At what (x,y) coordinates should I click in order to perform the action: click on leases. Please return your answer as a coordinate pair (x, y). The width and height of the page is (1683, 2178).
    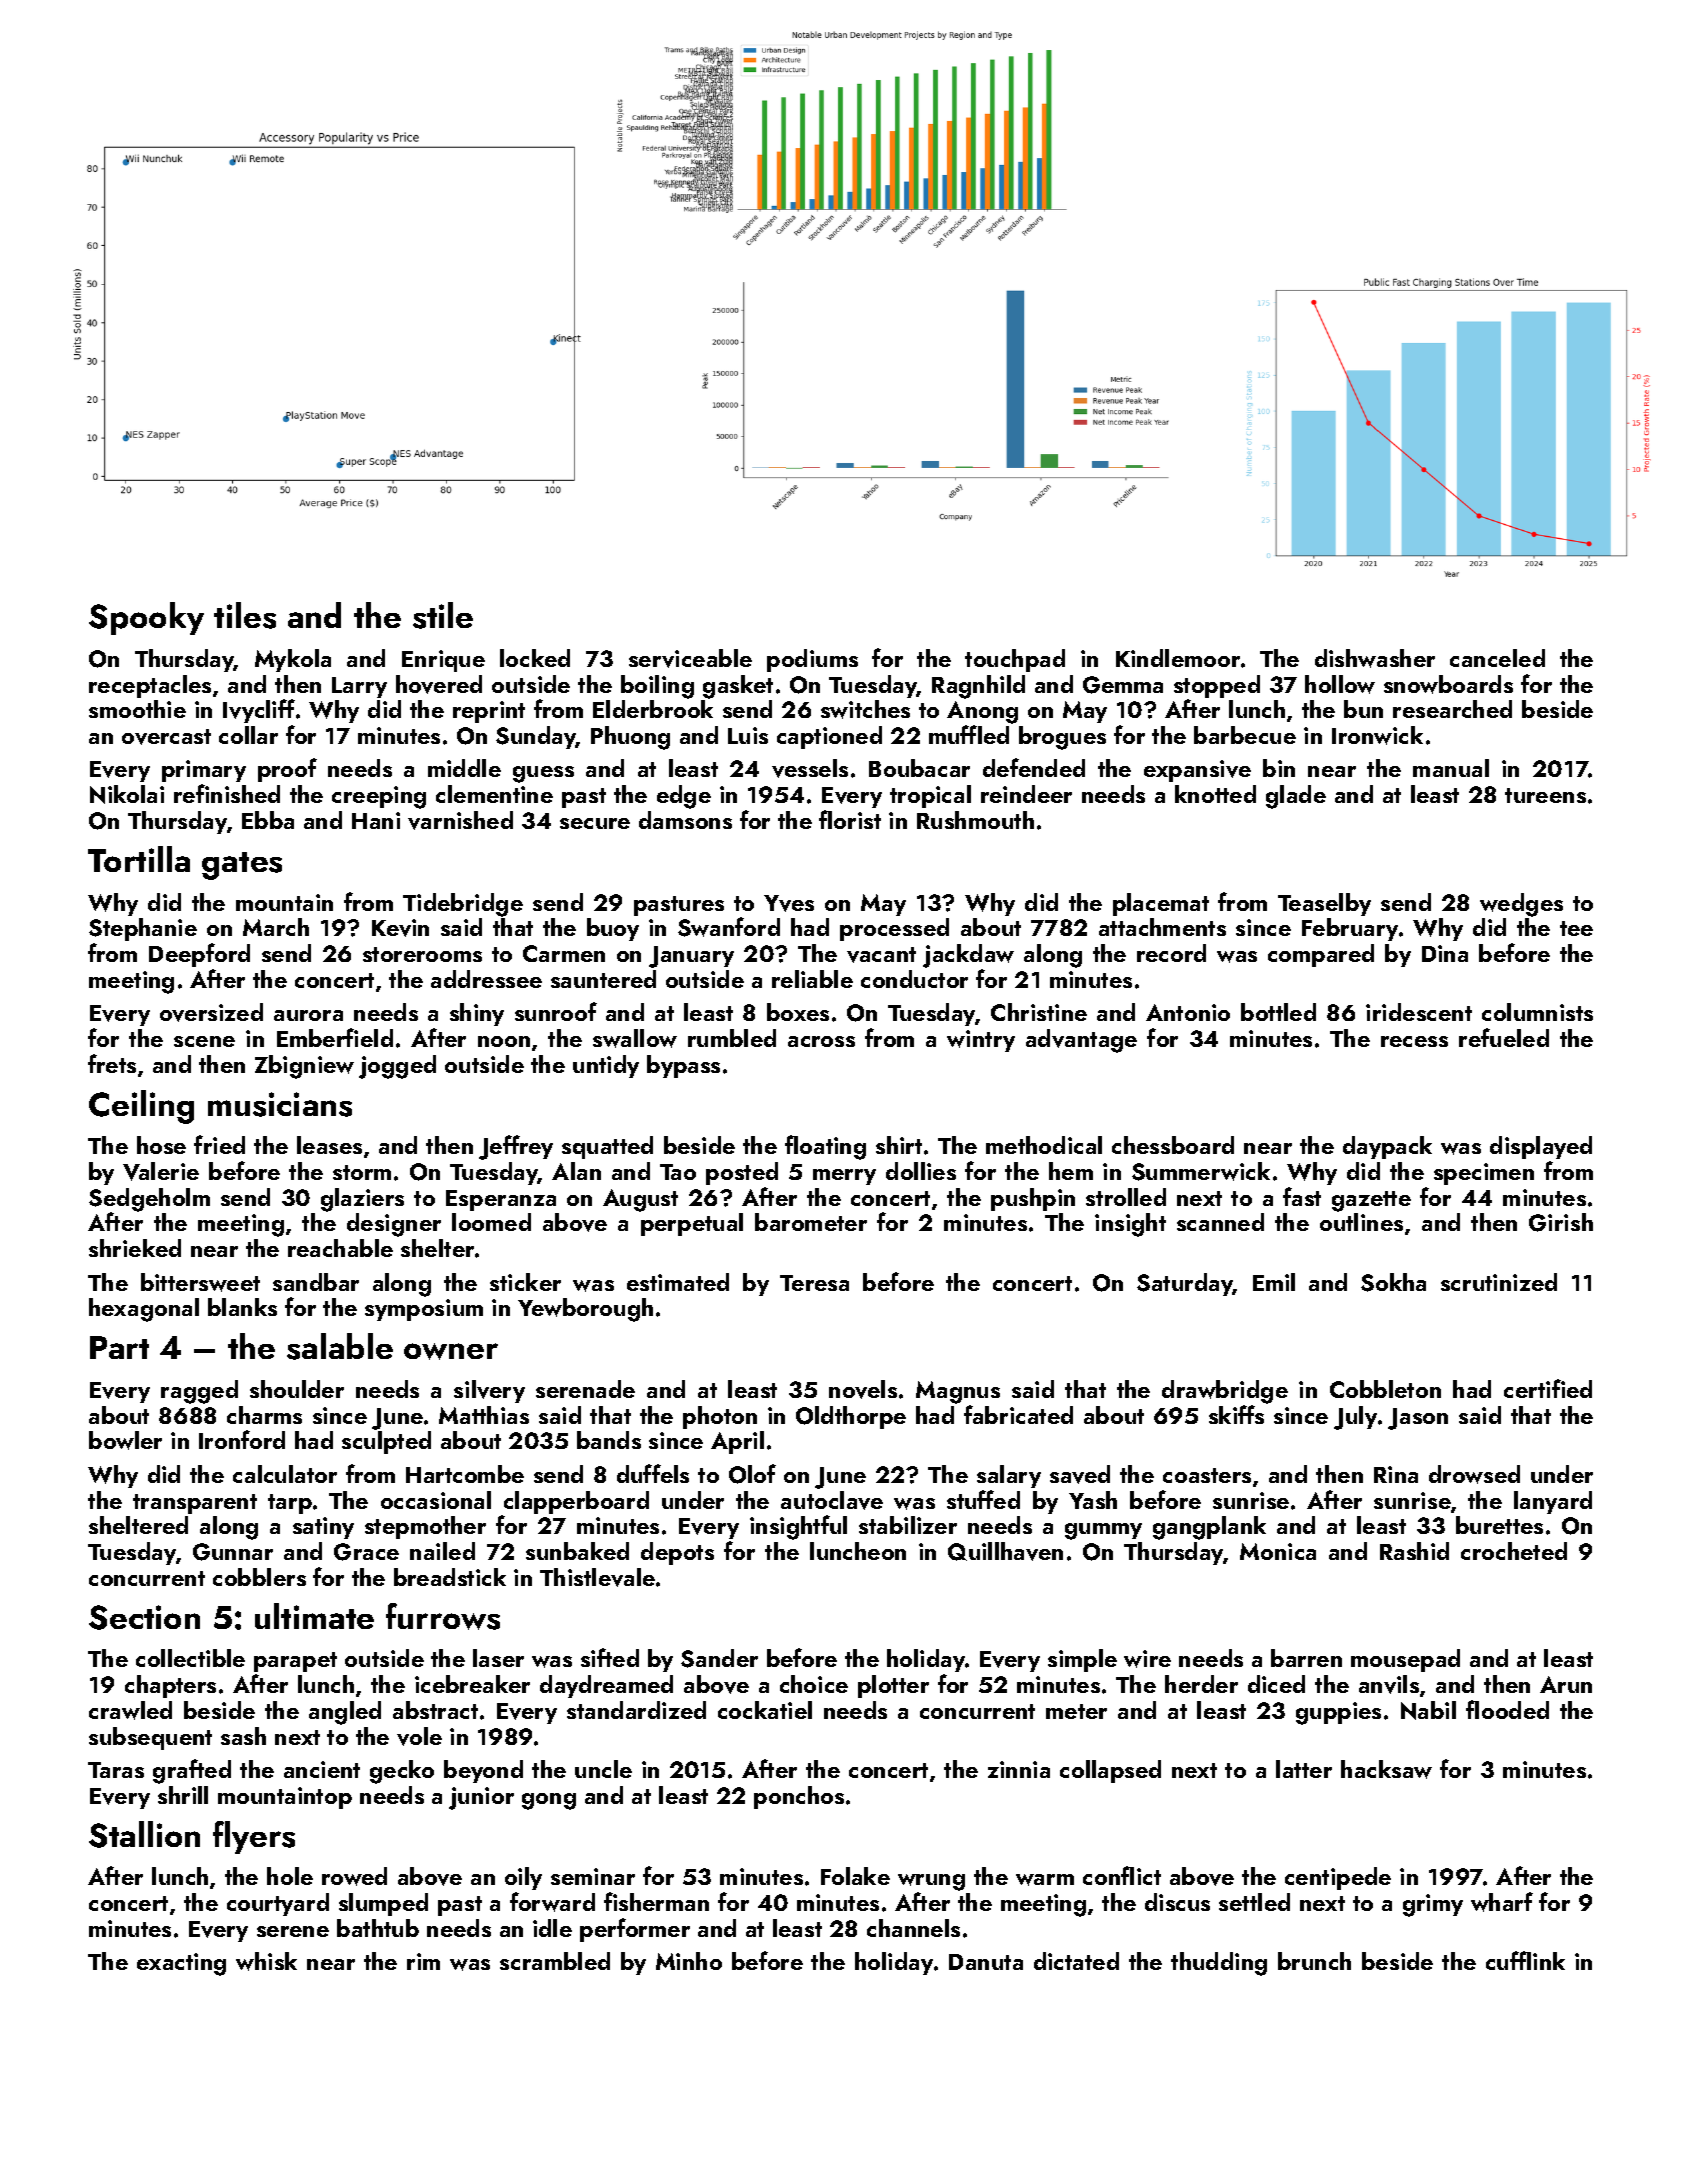
    Looking at the image, I should click on (329, 1145).
